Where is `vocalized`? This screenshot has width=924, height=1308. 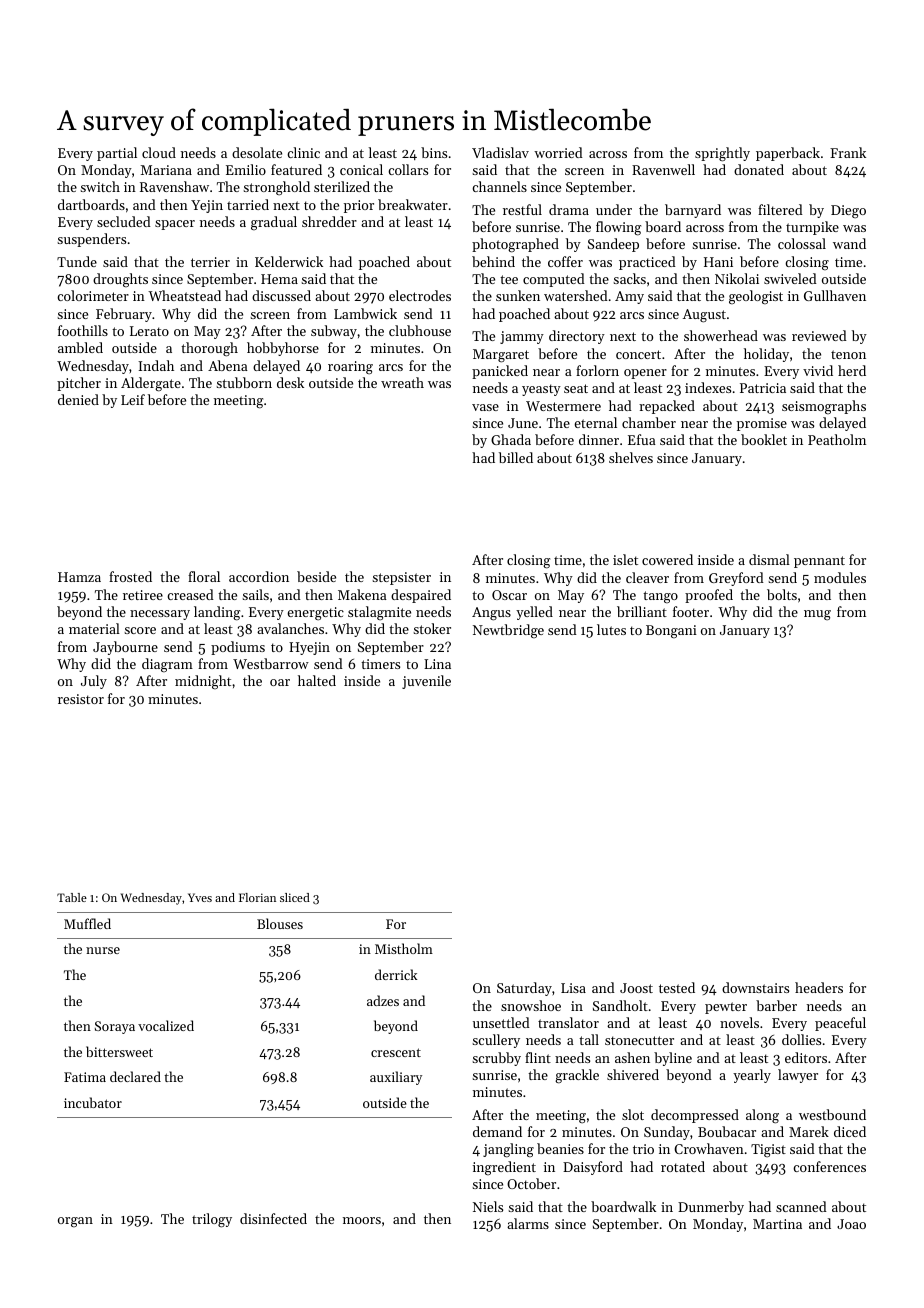
vocalized is located at coordinates (166, 1025).
